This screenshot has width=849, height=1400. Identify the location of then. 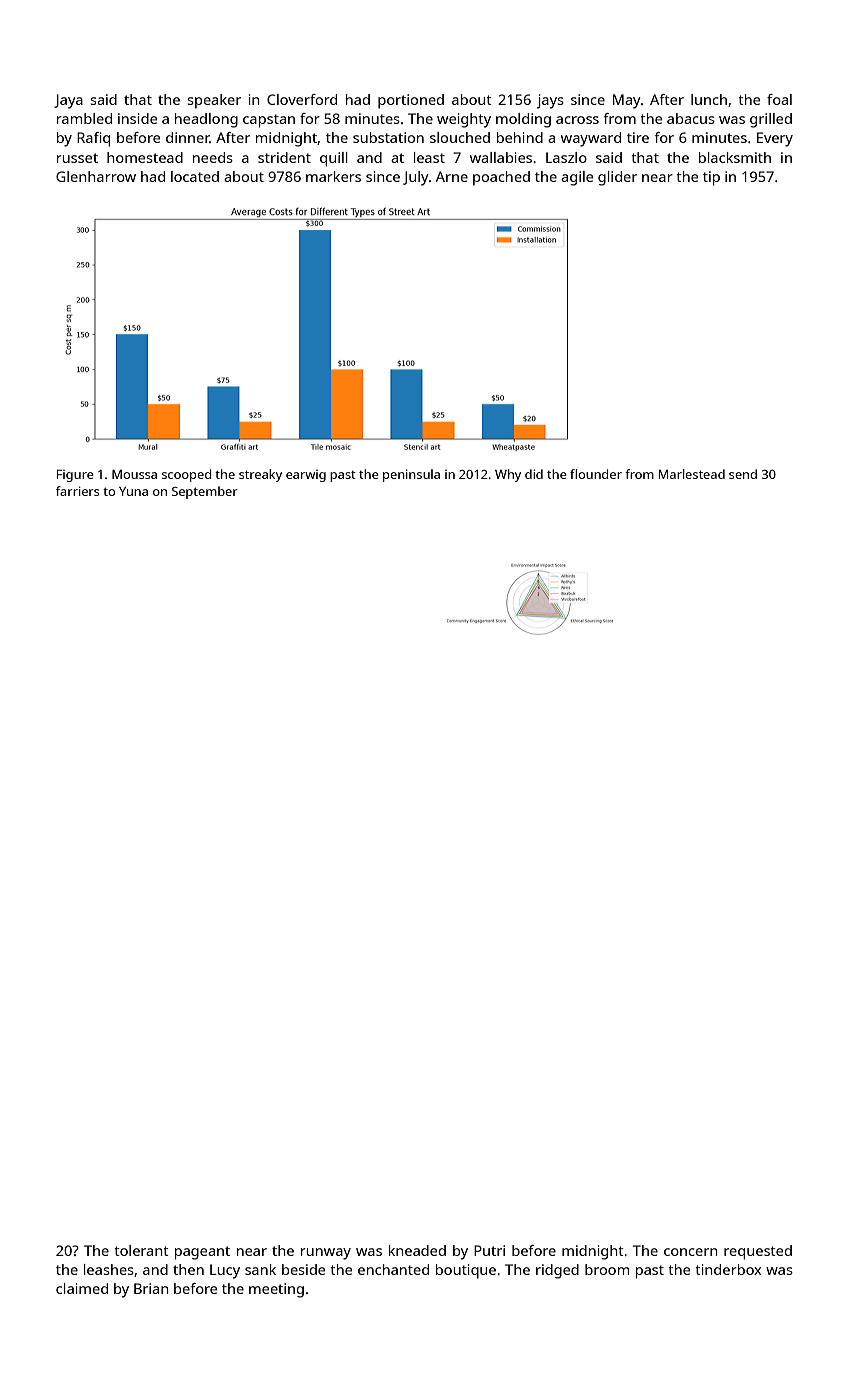
(188, 1269).
